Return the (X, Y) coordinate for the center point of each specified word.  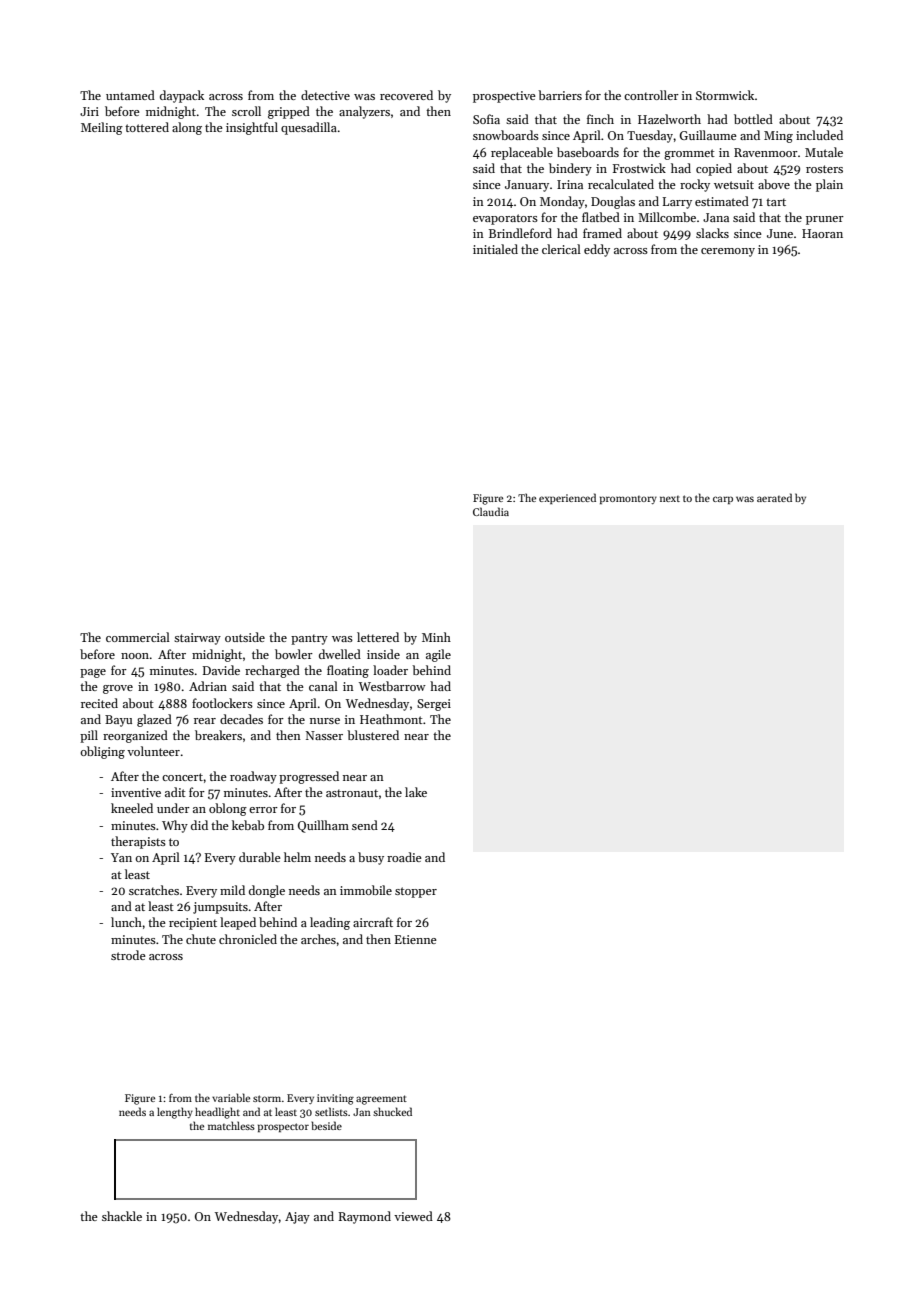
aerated (774, 497)
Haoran (822, 233)
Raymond (364, 1217)
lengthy (175, 1113)
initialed (495, 249)
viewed (413, 1216)
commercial (138, 637)
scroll (246, 111)
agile (438, 655)
